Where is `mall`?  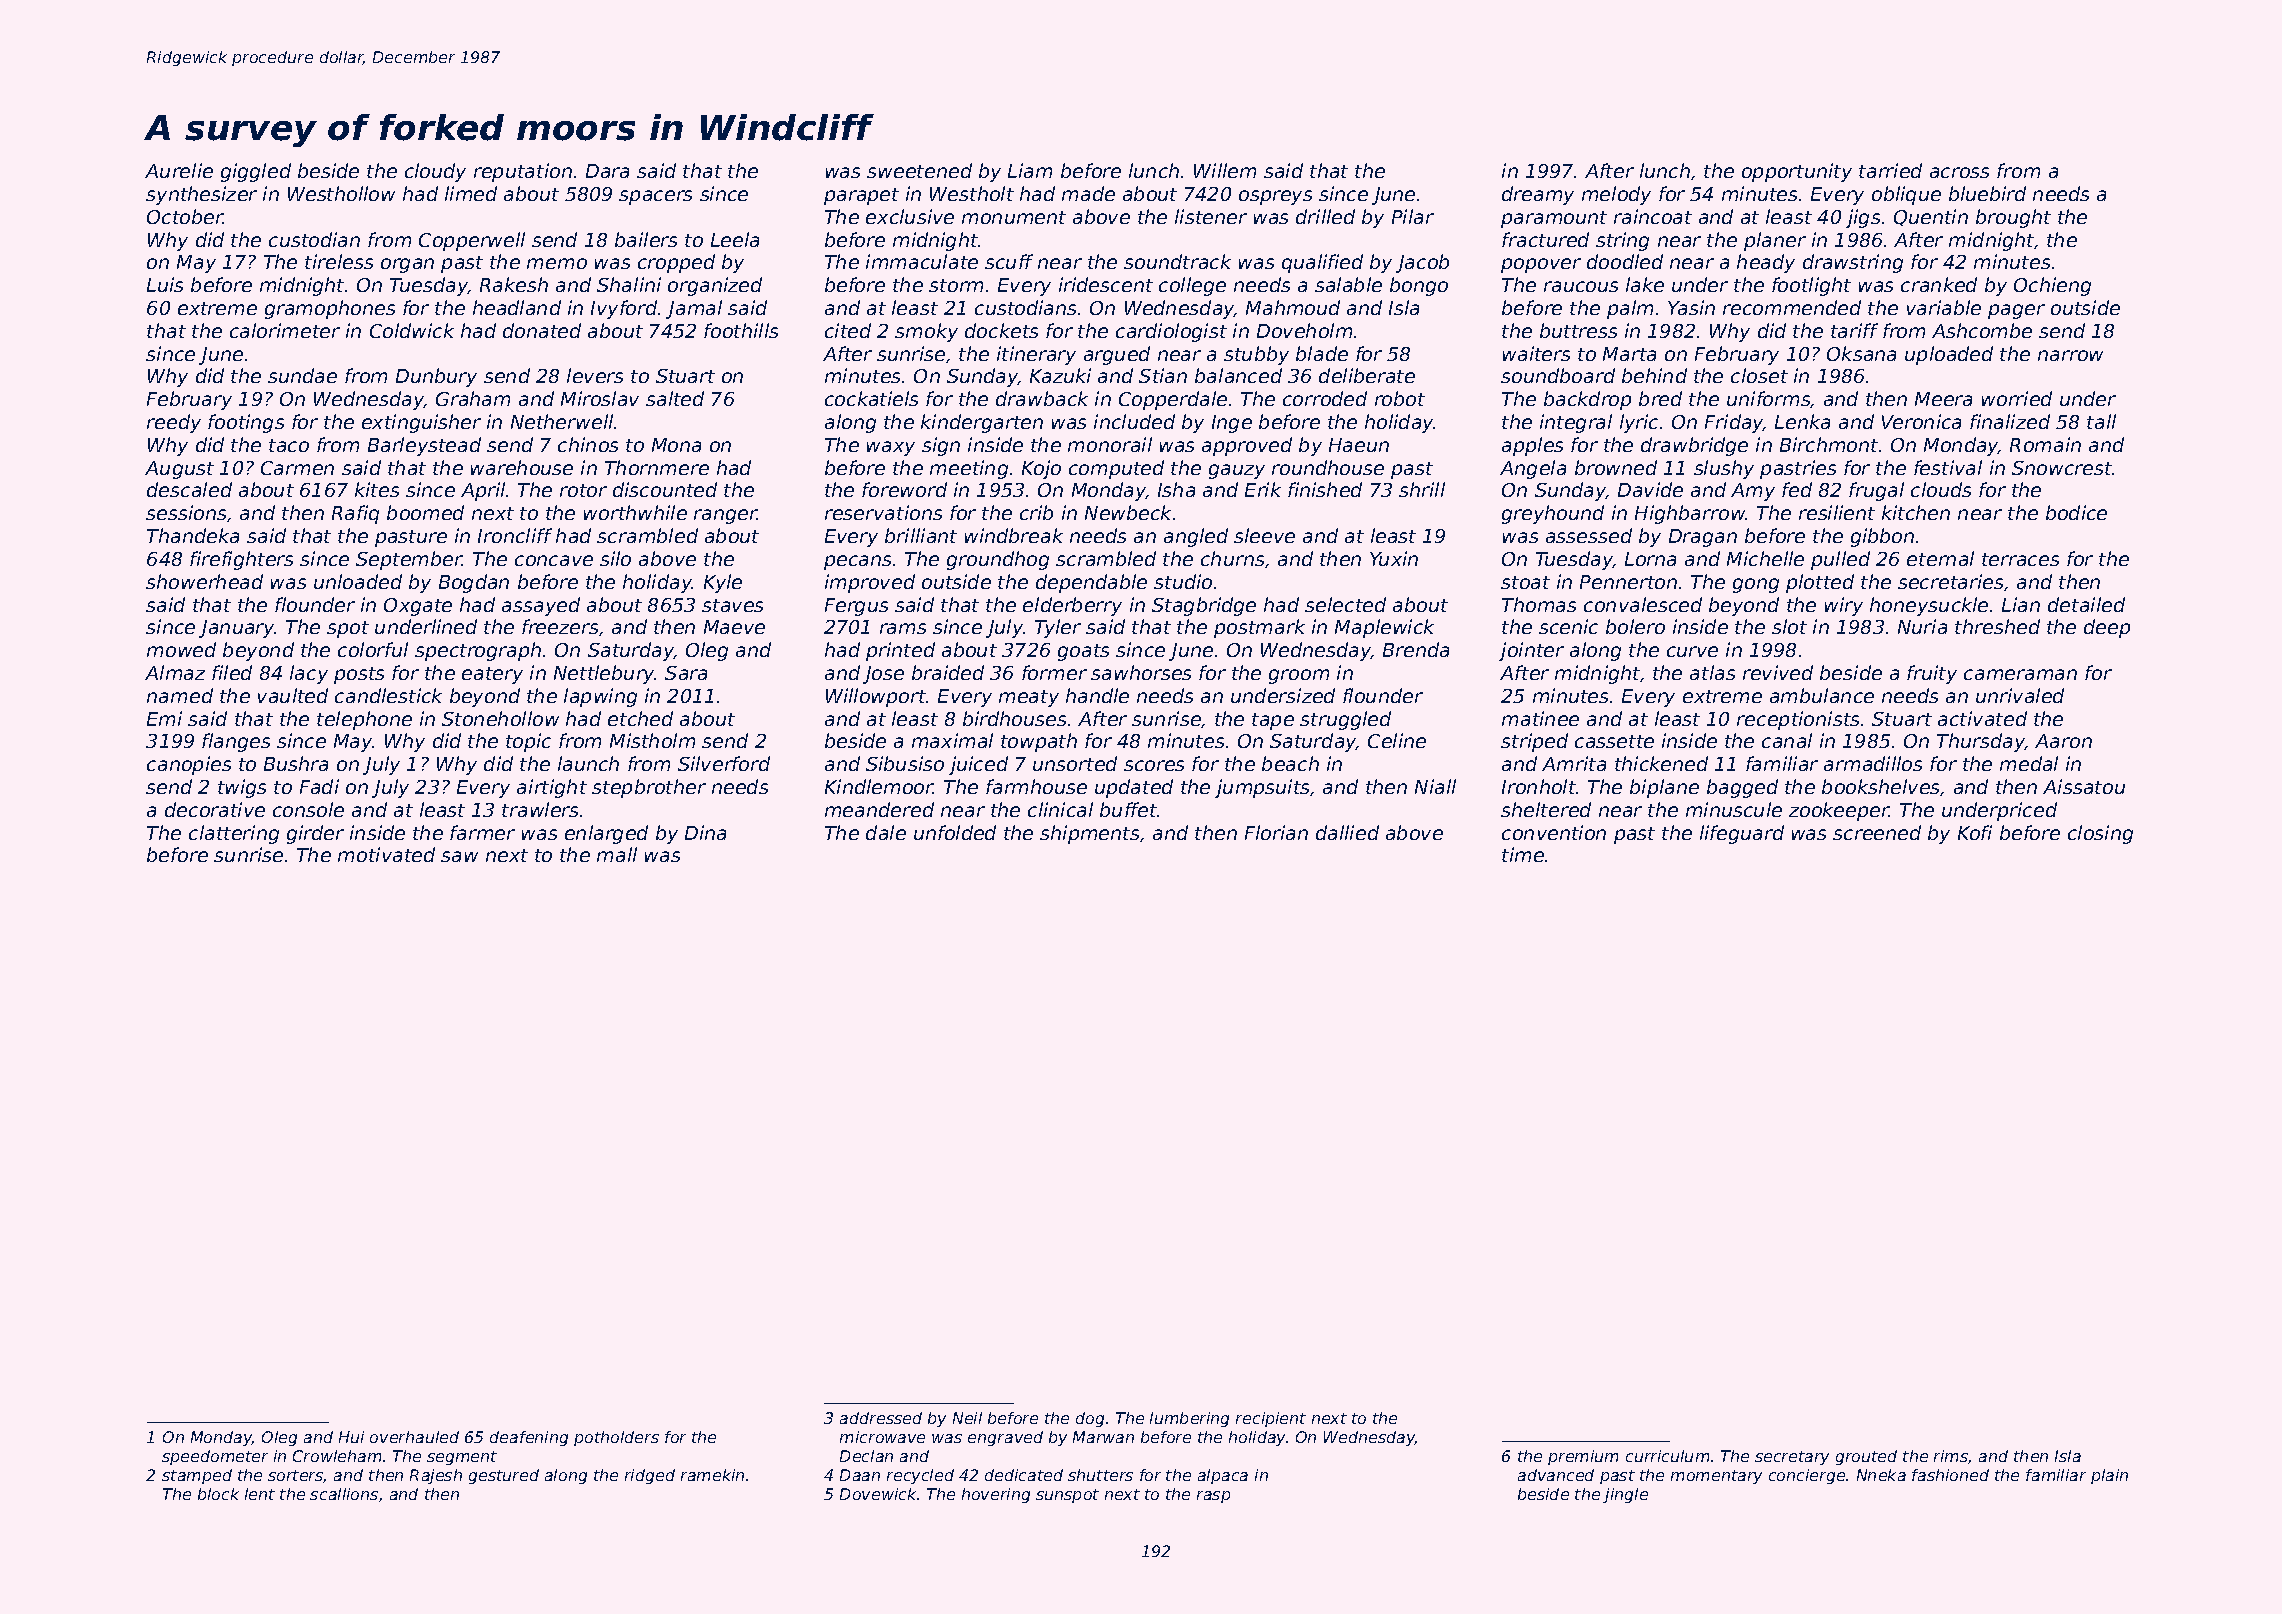
mall is located at coordinates (617, 854).
